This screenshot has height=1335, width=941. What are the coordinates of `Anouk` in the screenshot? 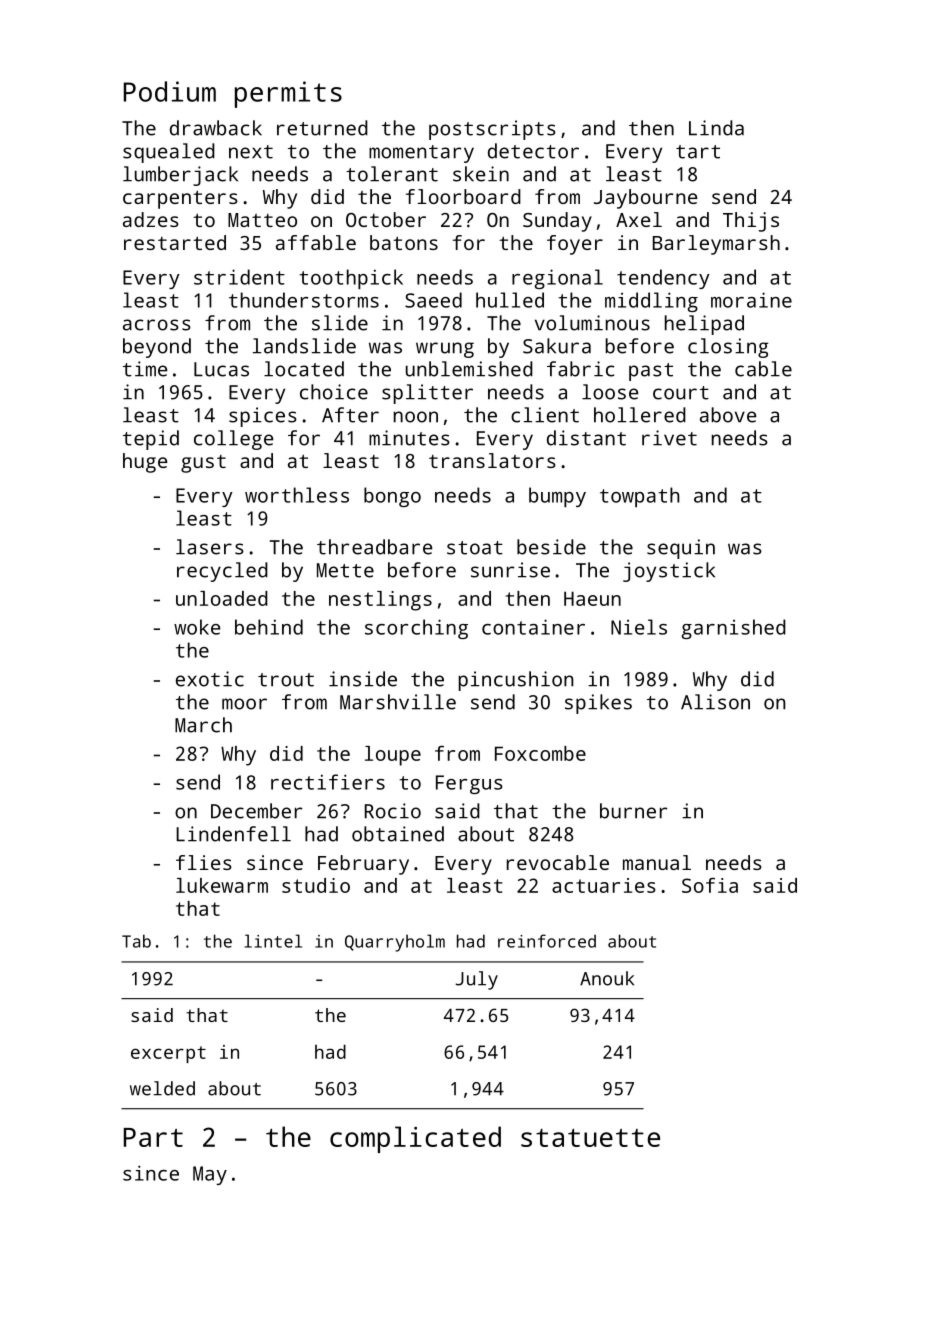 It's located at (607, 978).
